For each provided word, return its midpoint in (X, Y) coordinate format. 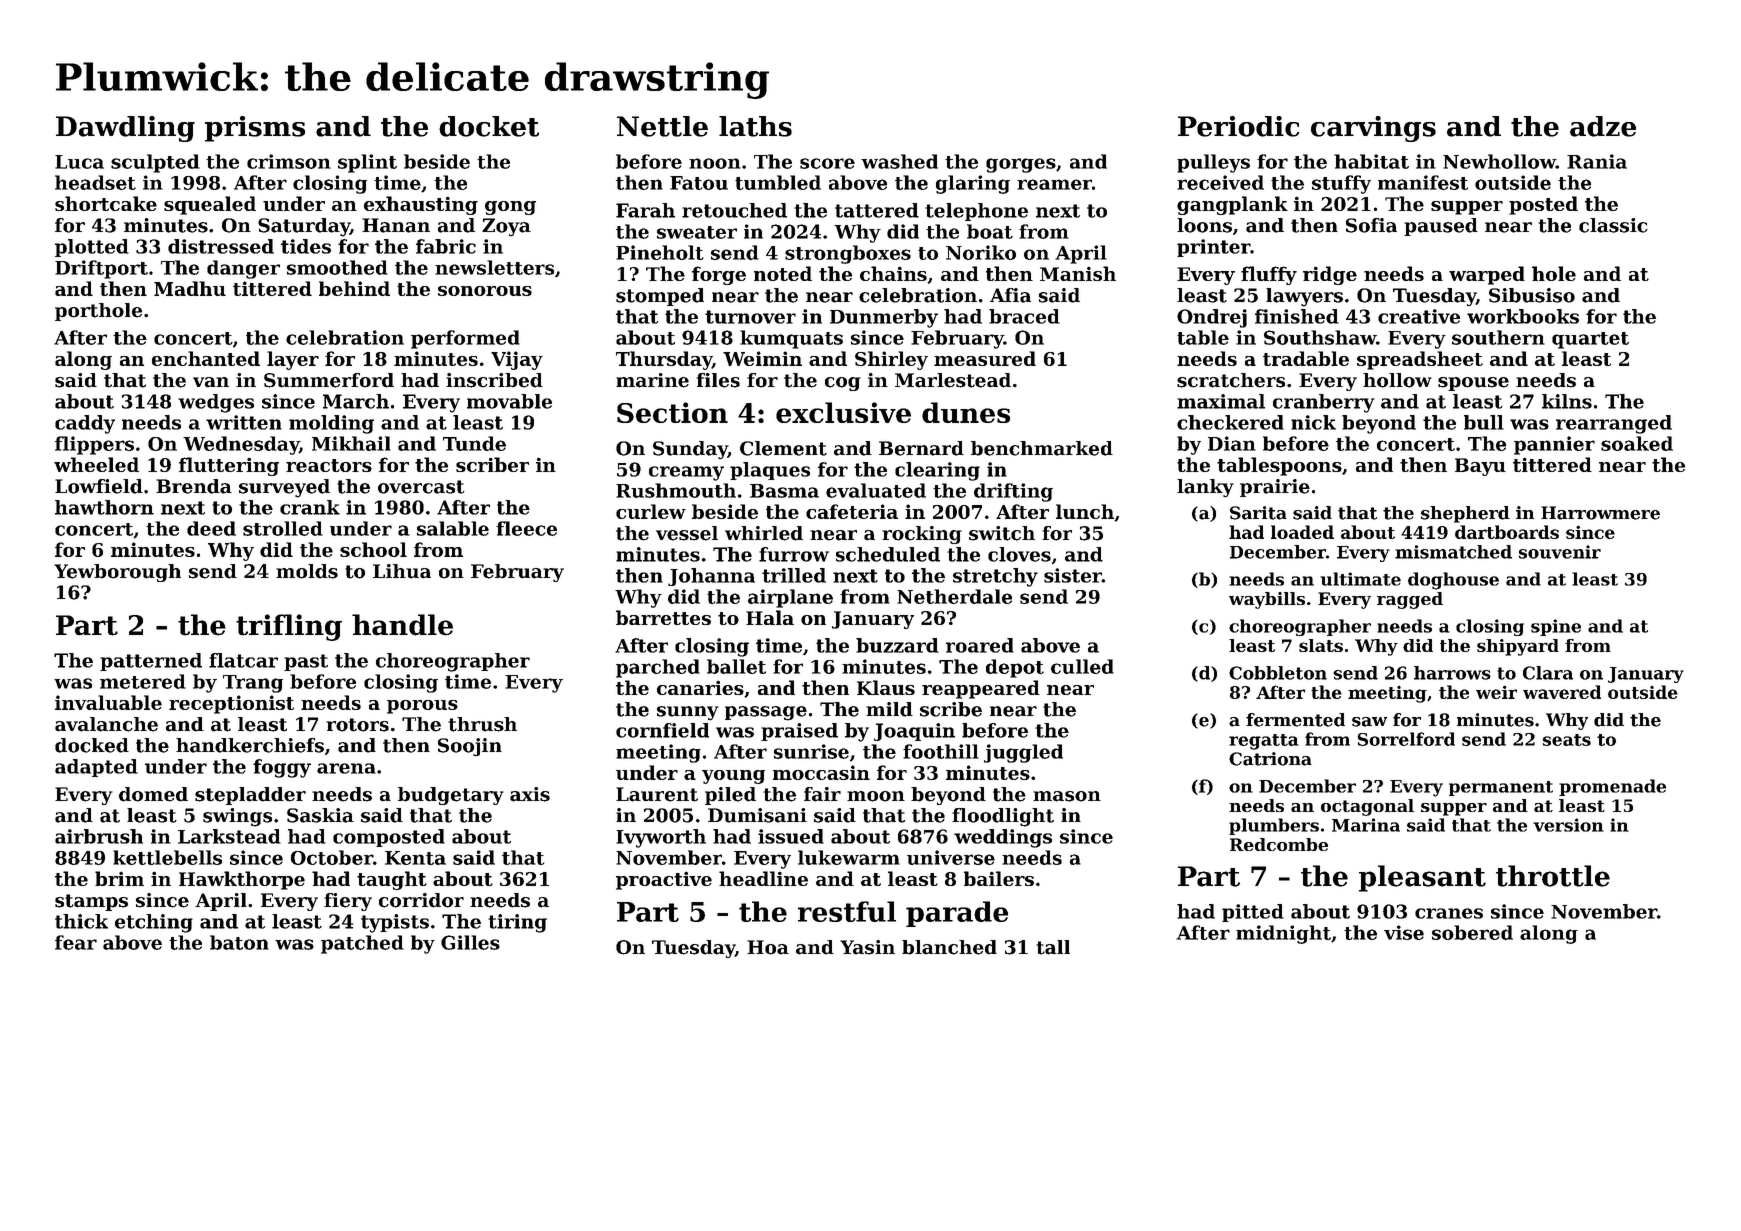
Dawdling (125, 129)
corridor (421, 900)
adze (1603, 126)
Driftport (101, 269)
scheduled (888, 554)
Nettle (662, 126)
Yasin (867, 947)
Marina (1366, 825)
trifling (289, 627)
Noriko (981, 252)
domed (153, 794)
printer (1213, 248)
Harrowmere (1600, 513)
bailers (999, 878)
